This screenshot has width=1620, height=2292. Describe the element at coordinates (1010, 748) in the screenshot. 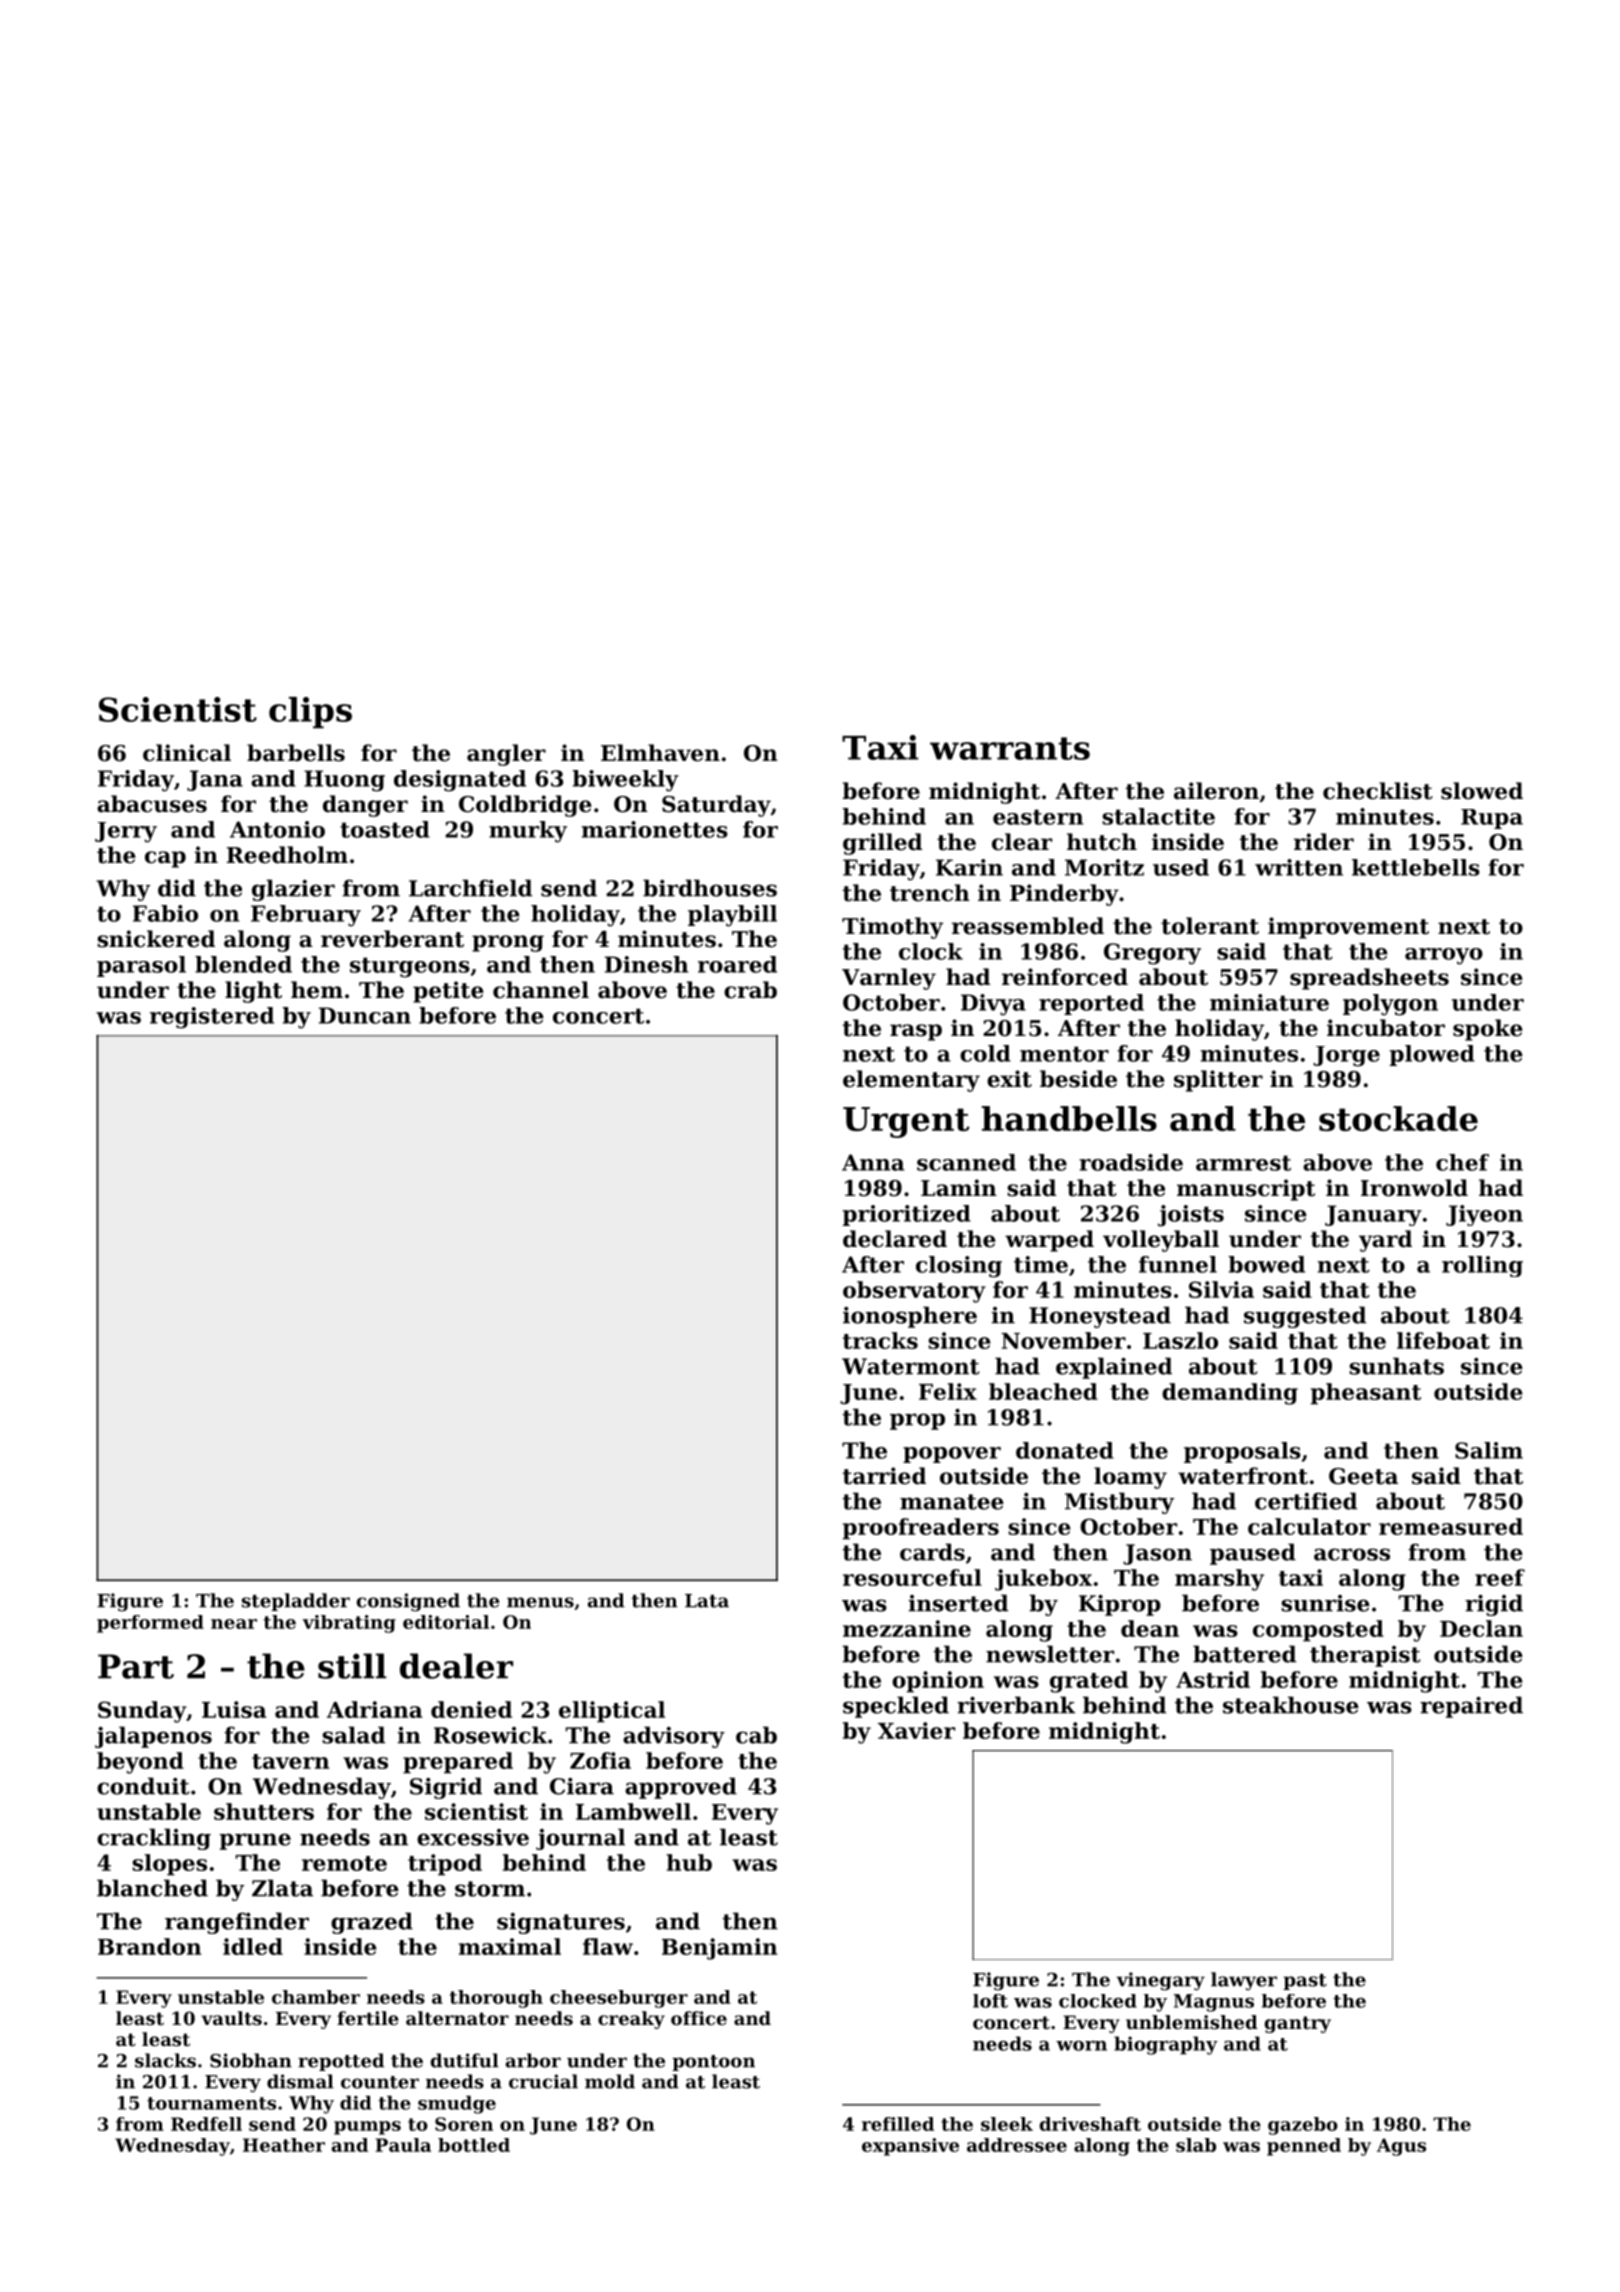

I see `warrants` at that location.
